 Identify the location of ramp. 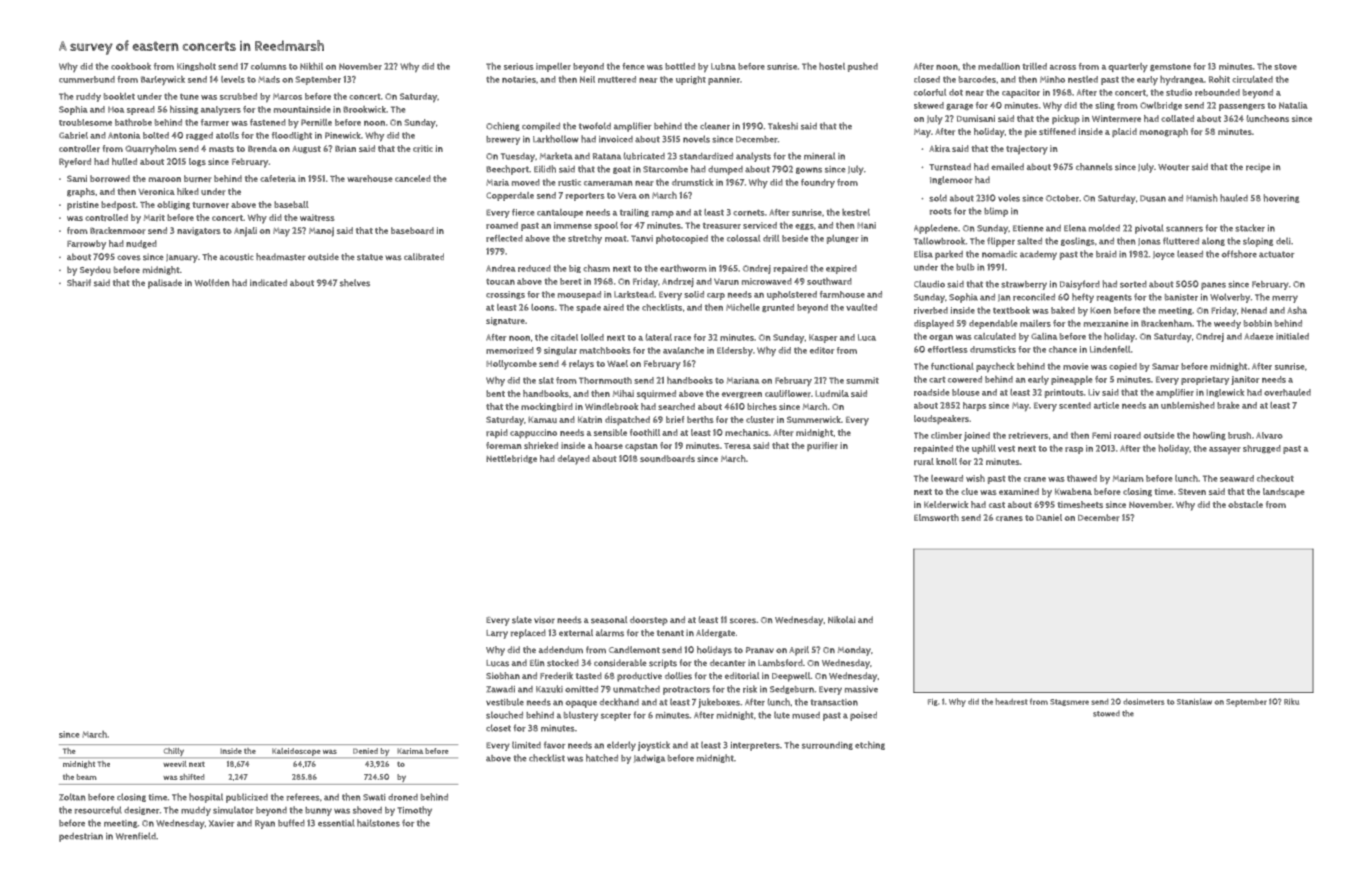
(663, 214).
